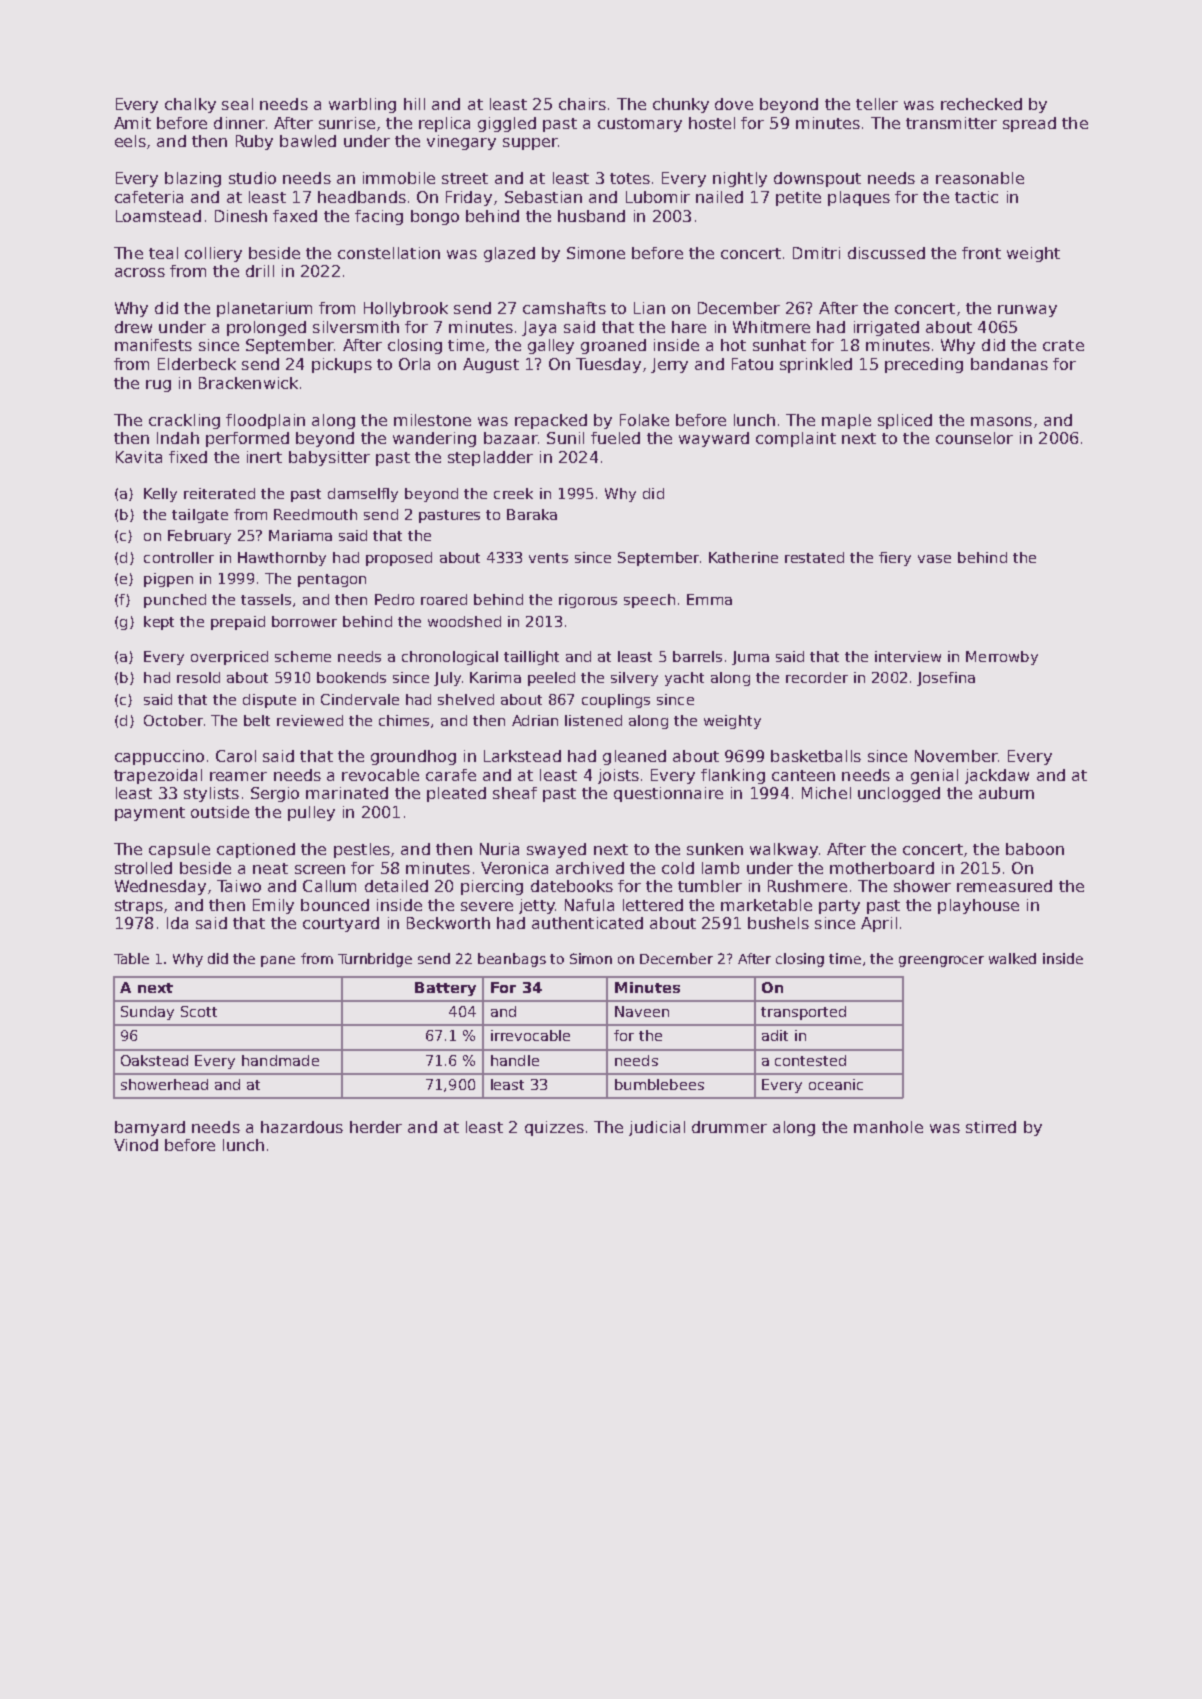 This screenshot has height=1699, width=1202. What do you see at coordinates (1002, 658) in the screenshot?
I see `Merrowby` at bounding box center [1002, 658].
